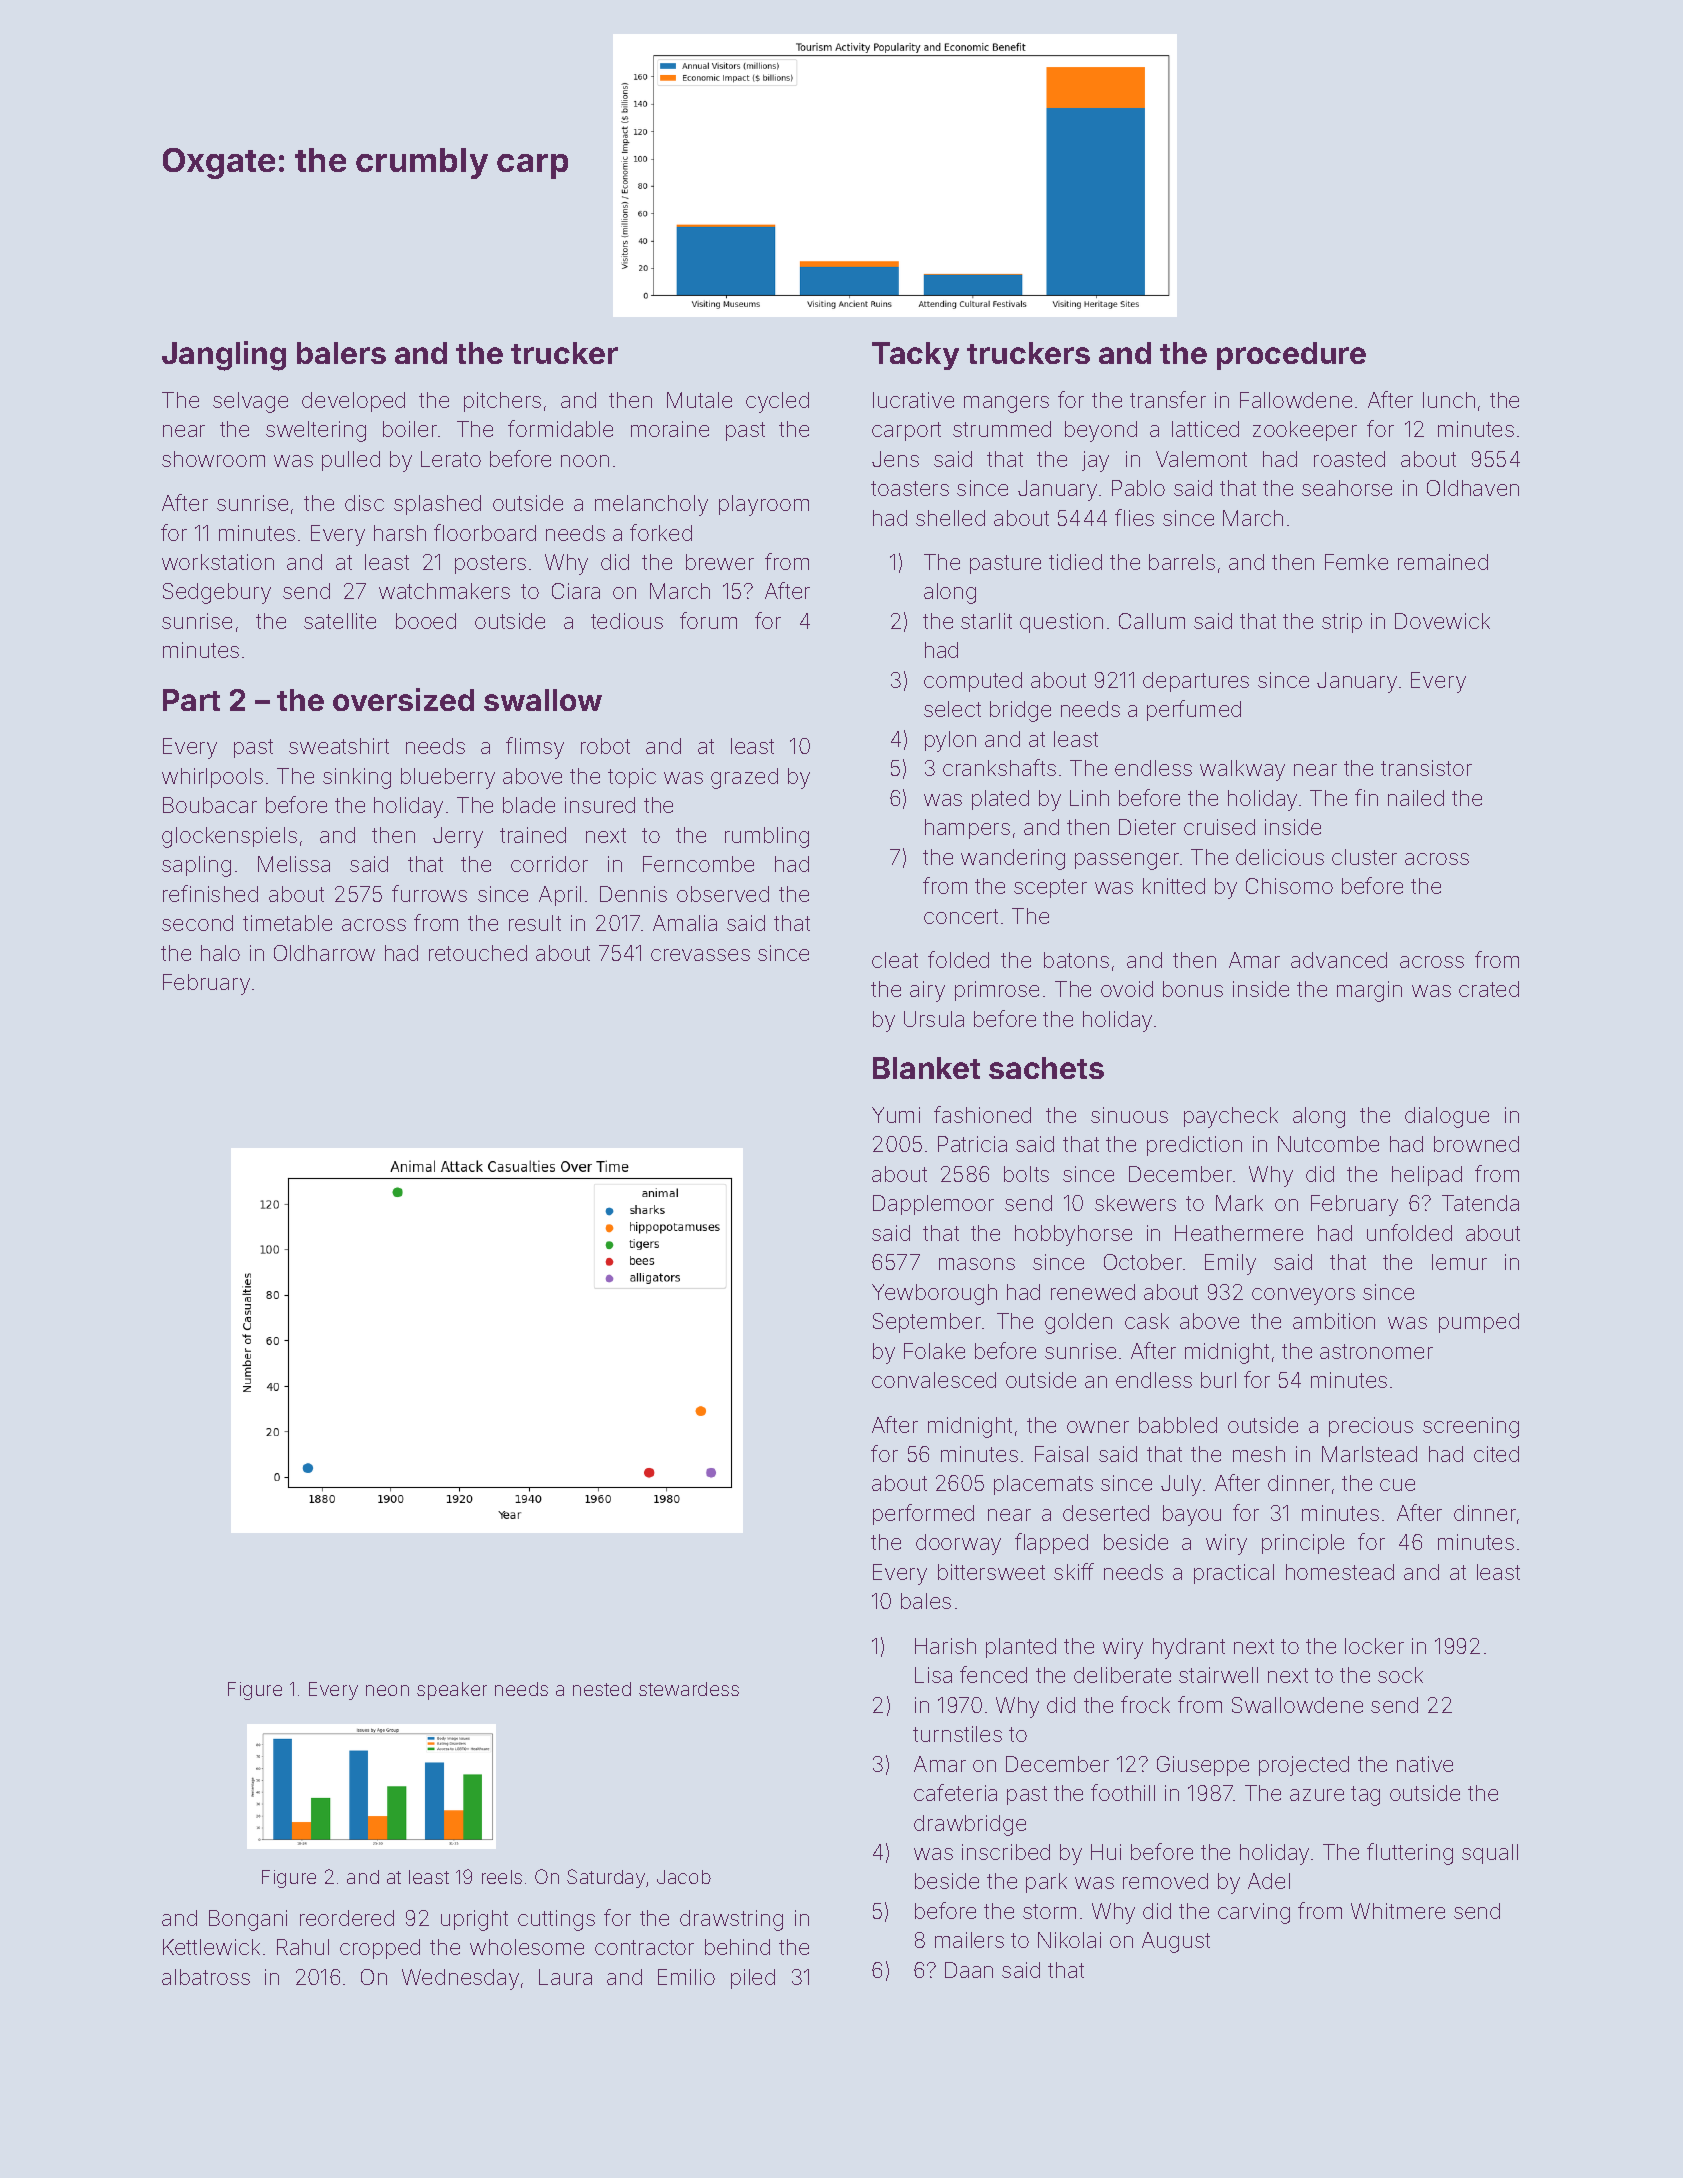 The width and height of the screenshot is (1683, 2178). I want to click on stewardess, so click(689, 1689).
